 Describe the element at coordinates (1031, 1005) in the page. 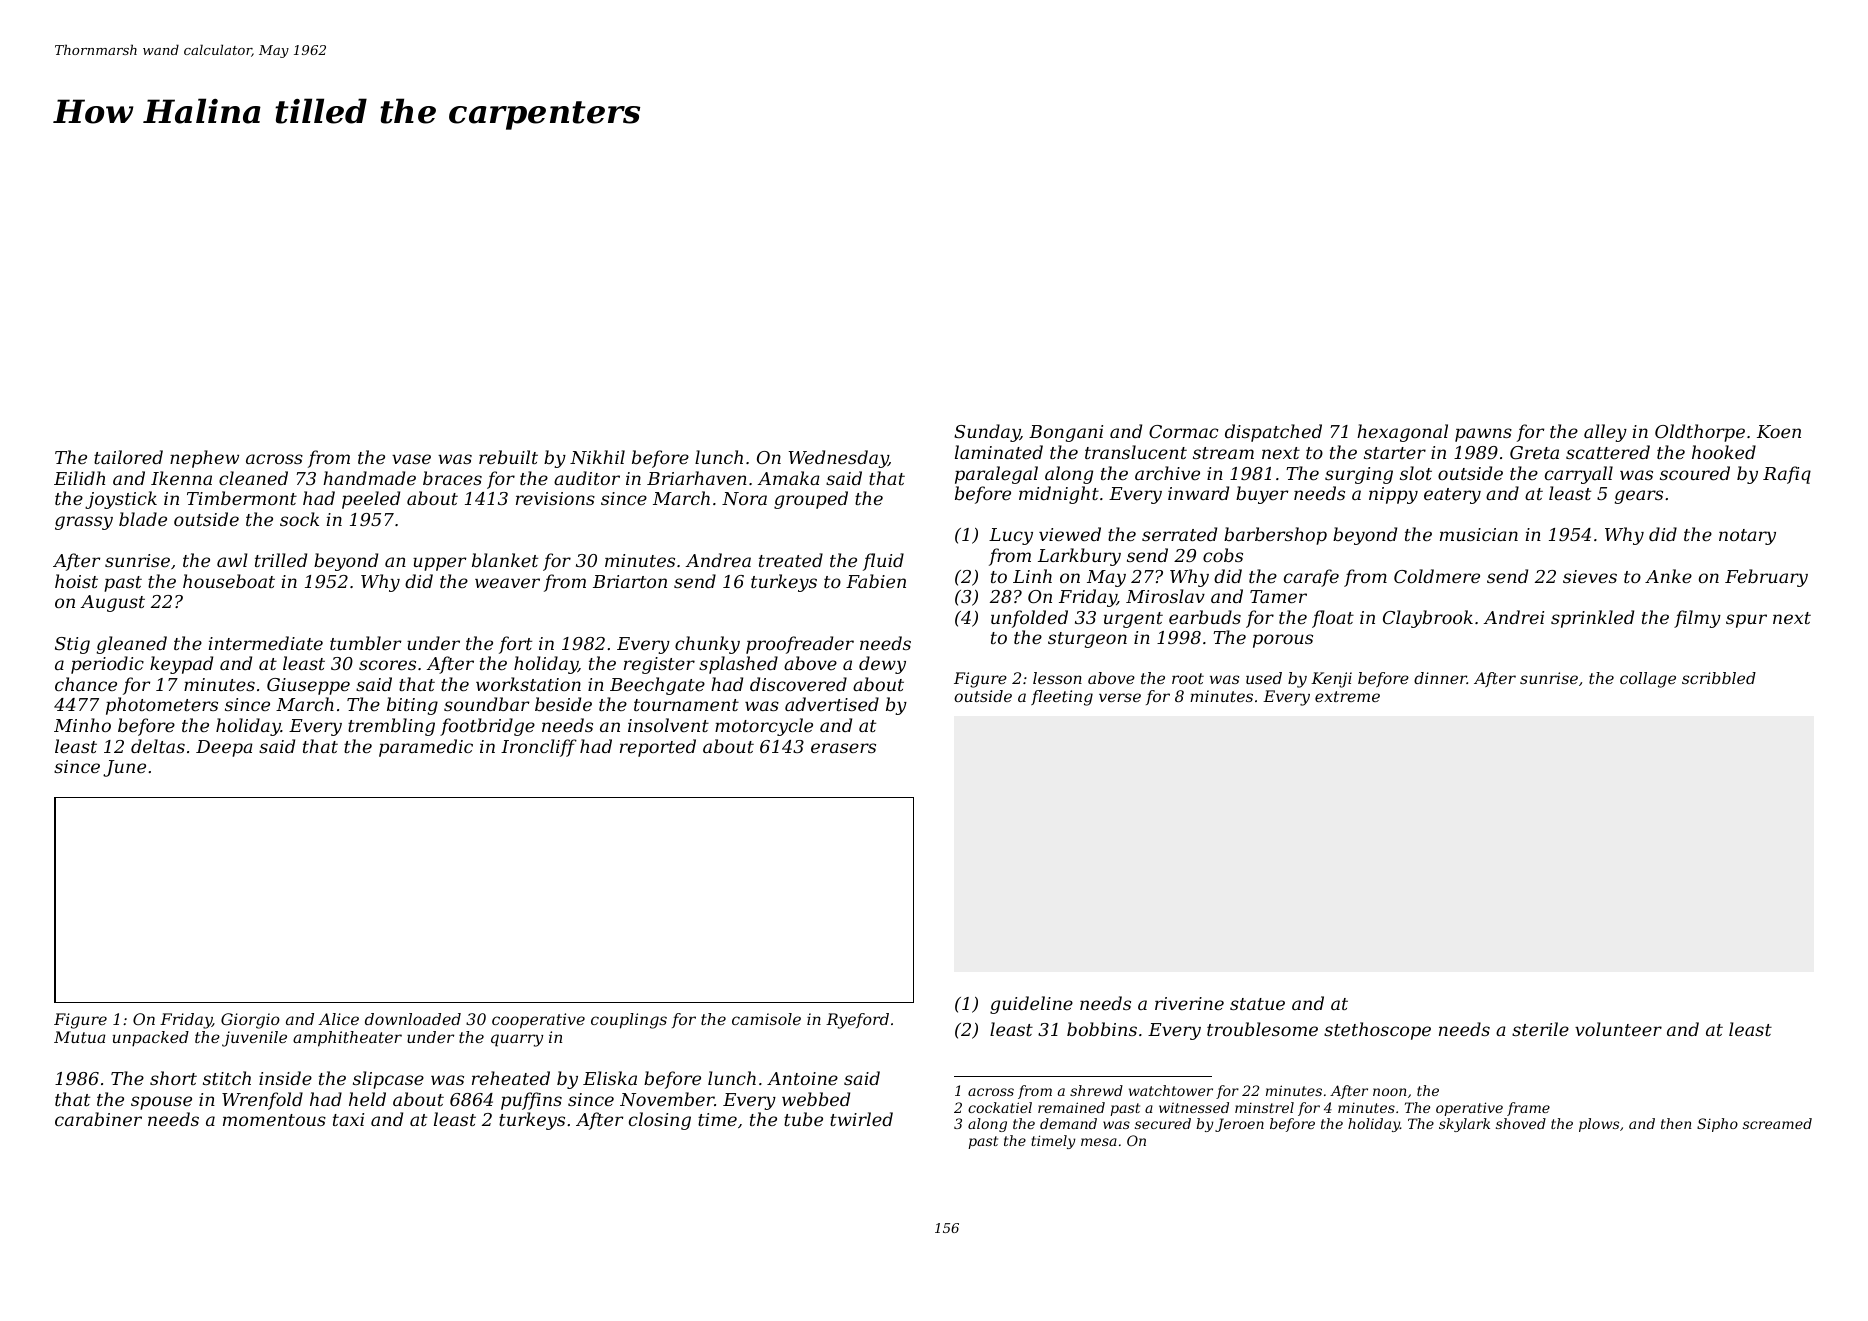

I see `guideline` at that location.
